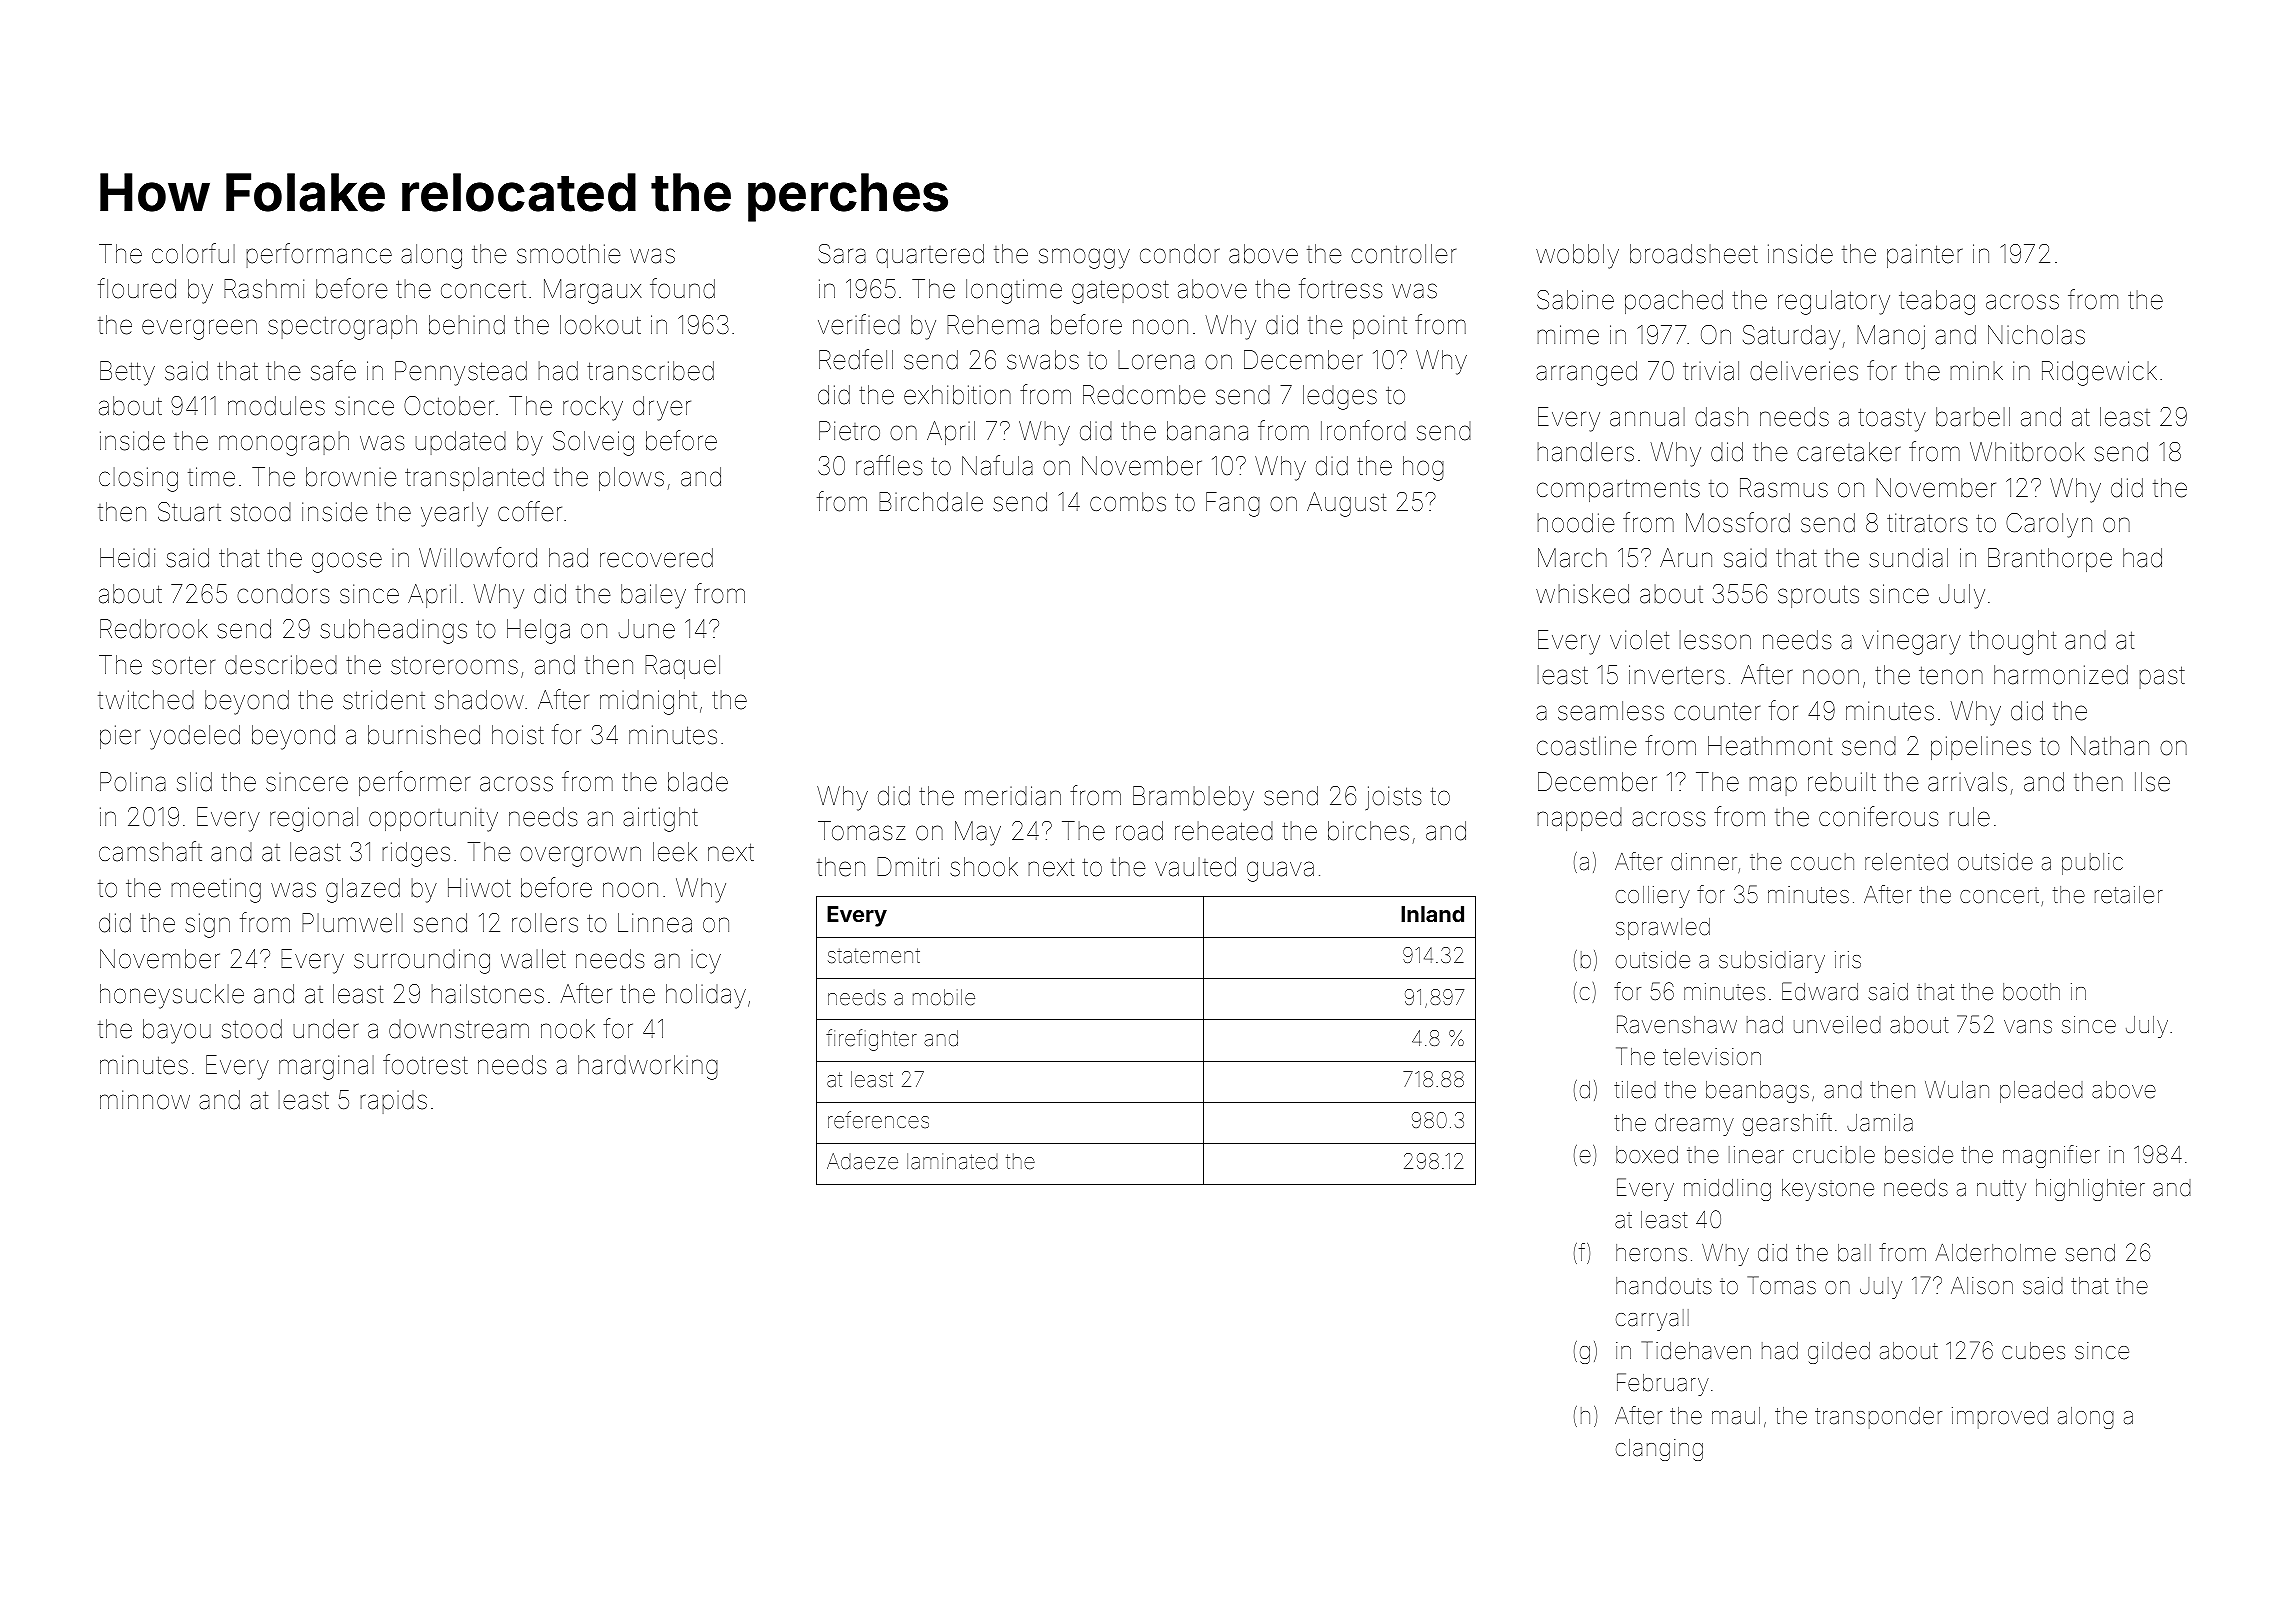 The image size is (2292, 1620). Describe the element at coordinates (1393, 798) in the screenshot. I see `joists` at that location.
